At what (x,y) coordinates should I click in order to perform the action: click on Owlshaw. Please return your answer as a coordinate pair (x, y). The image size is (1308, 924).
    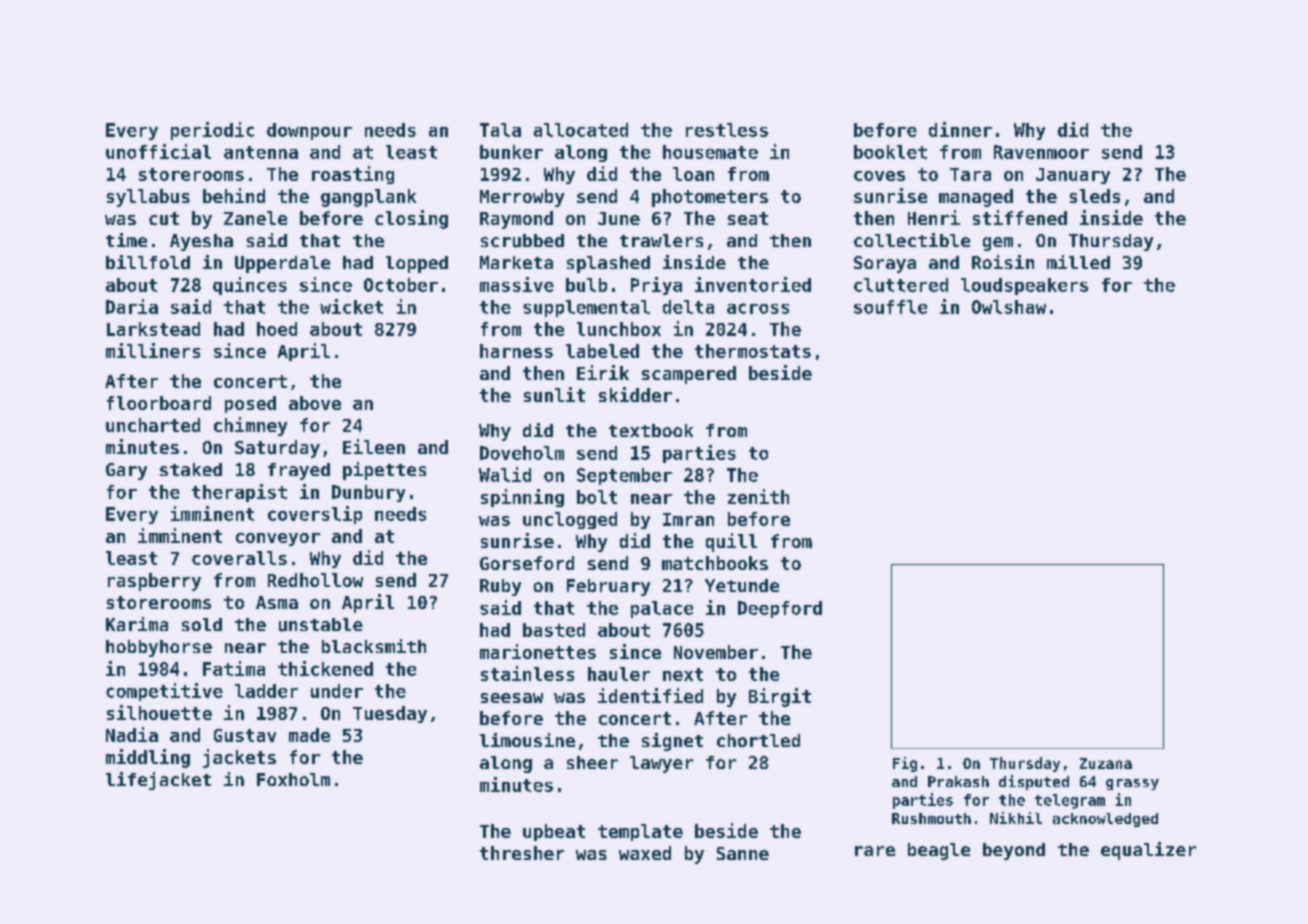
    Looking at the image, I should click on (1009, 307).
